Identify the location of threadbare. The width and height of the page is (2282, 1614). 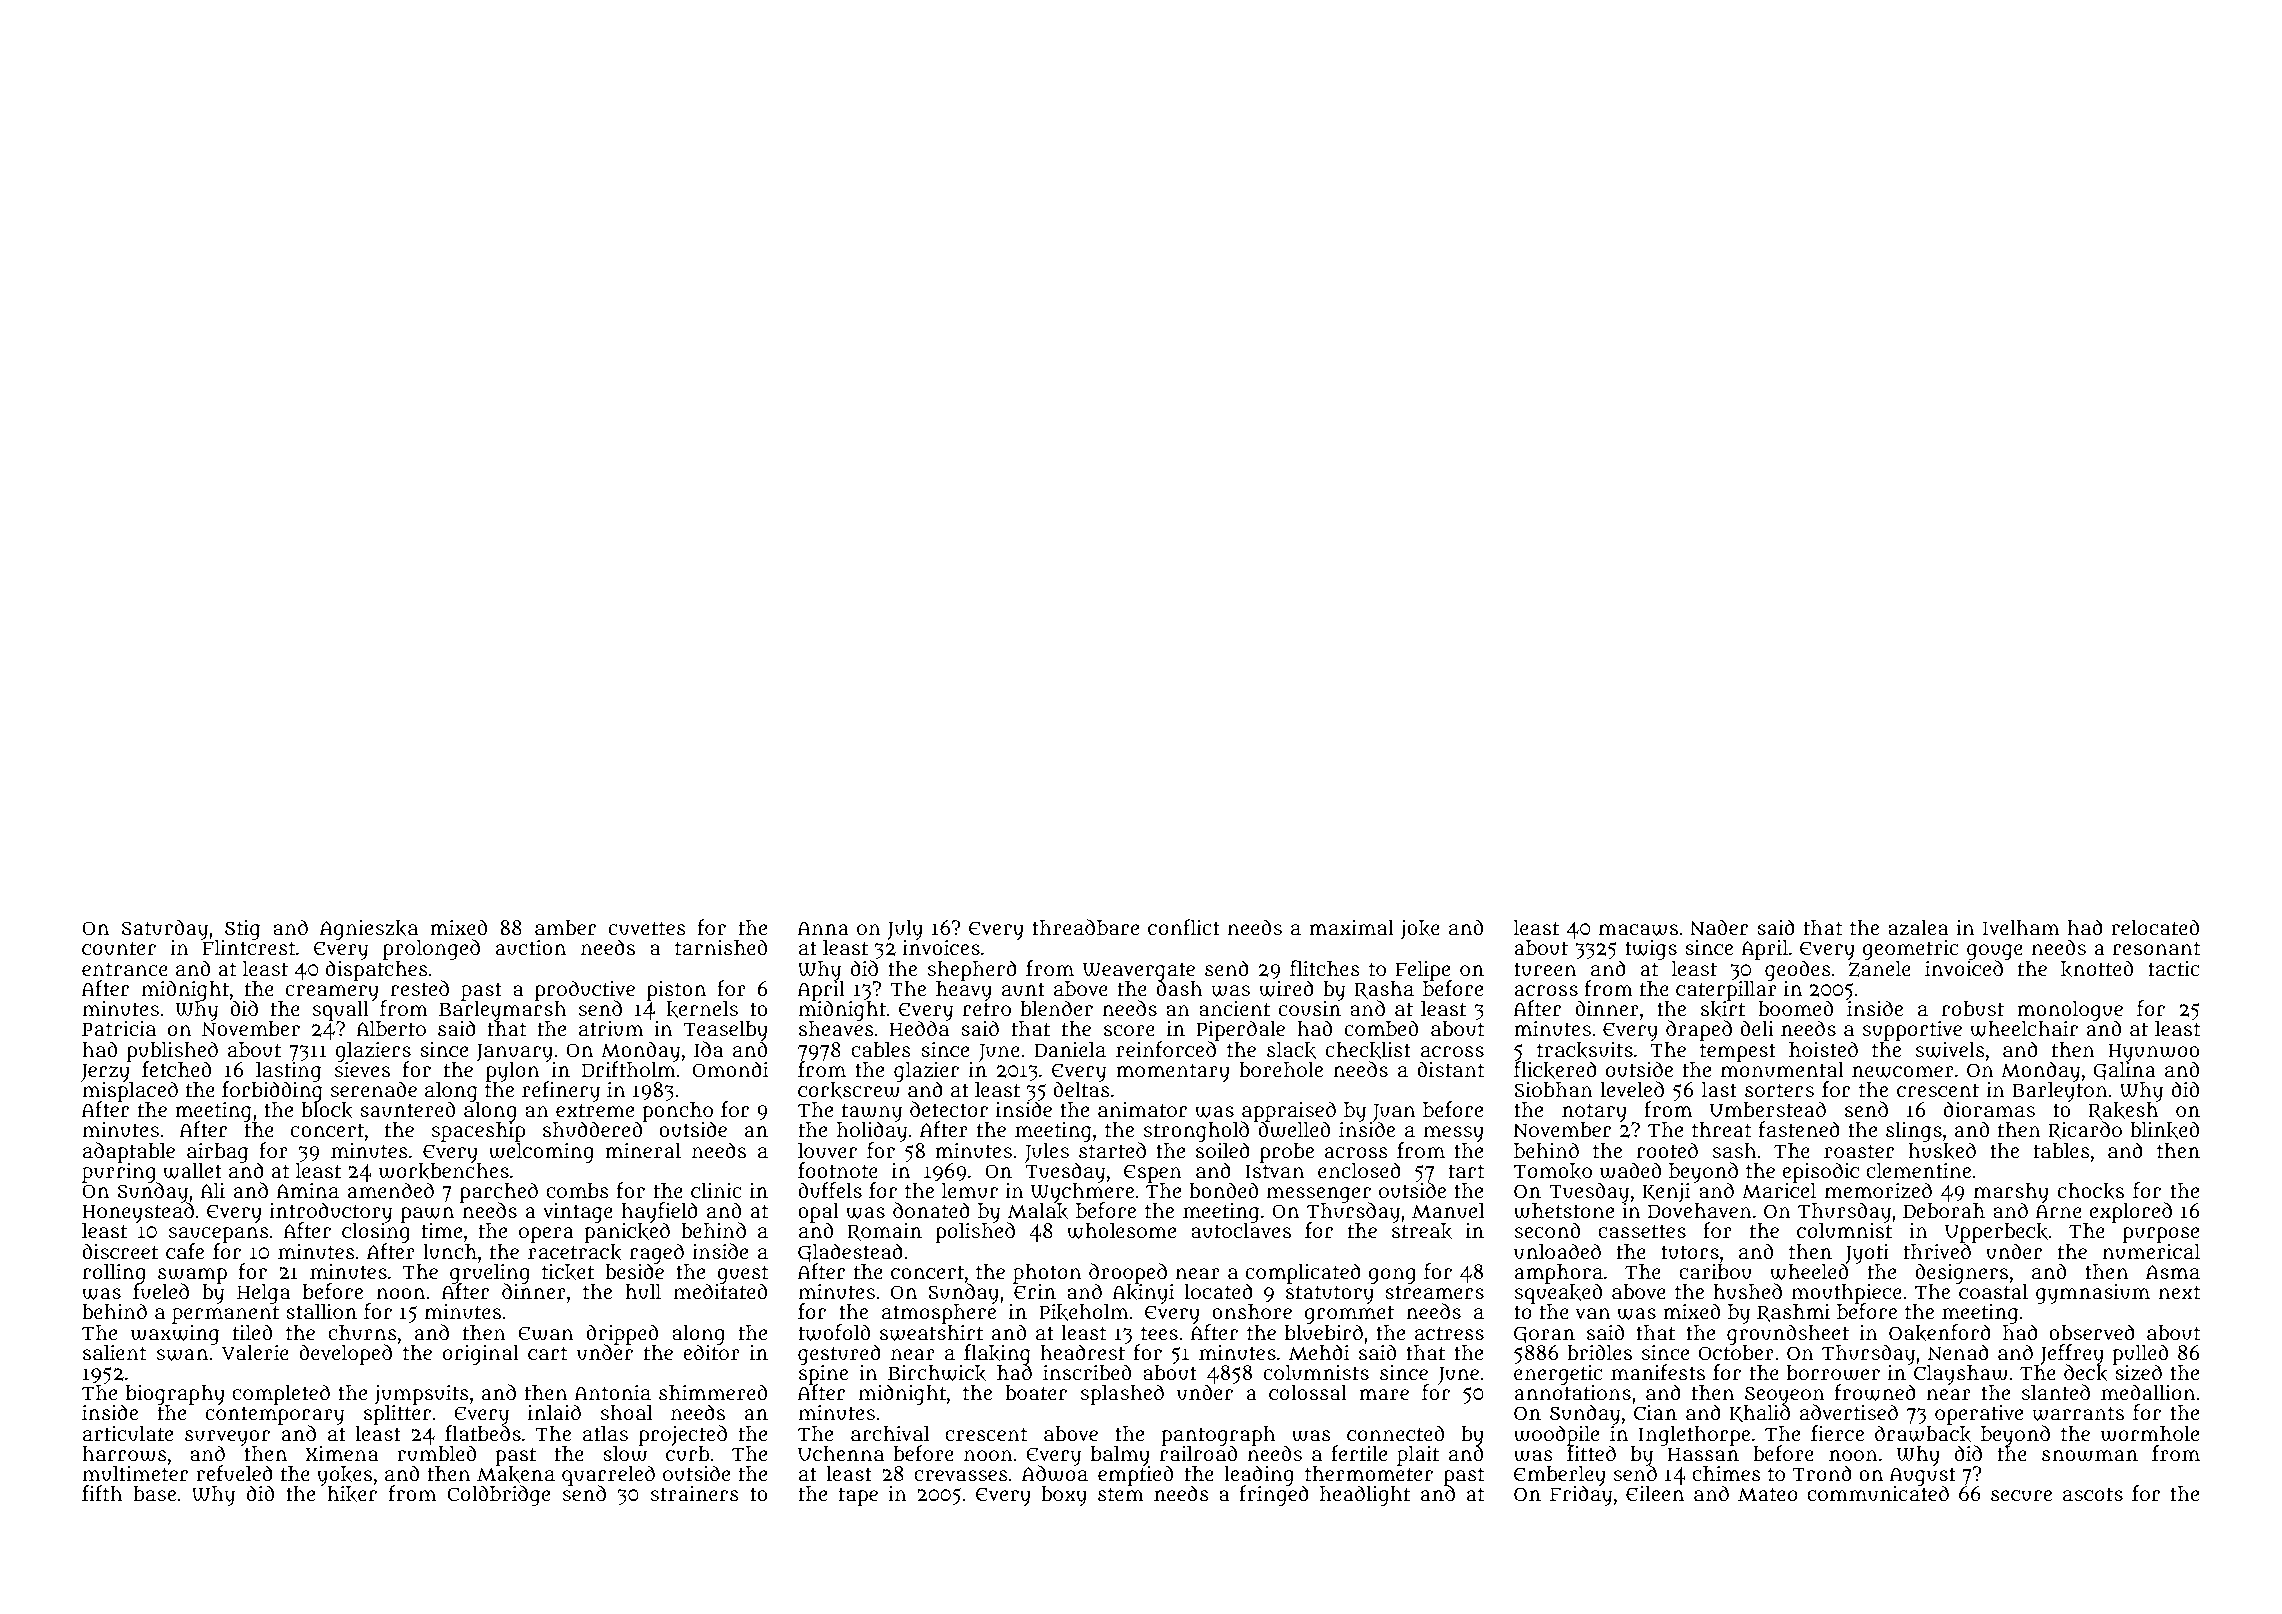
(1085, 927).
